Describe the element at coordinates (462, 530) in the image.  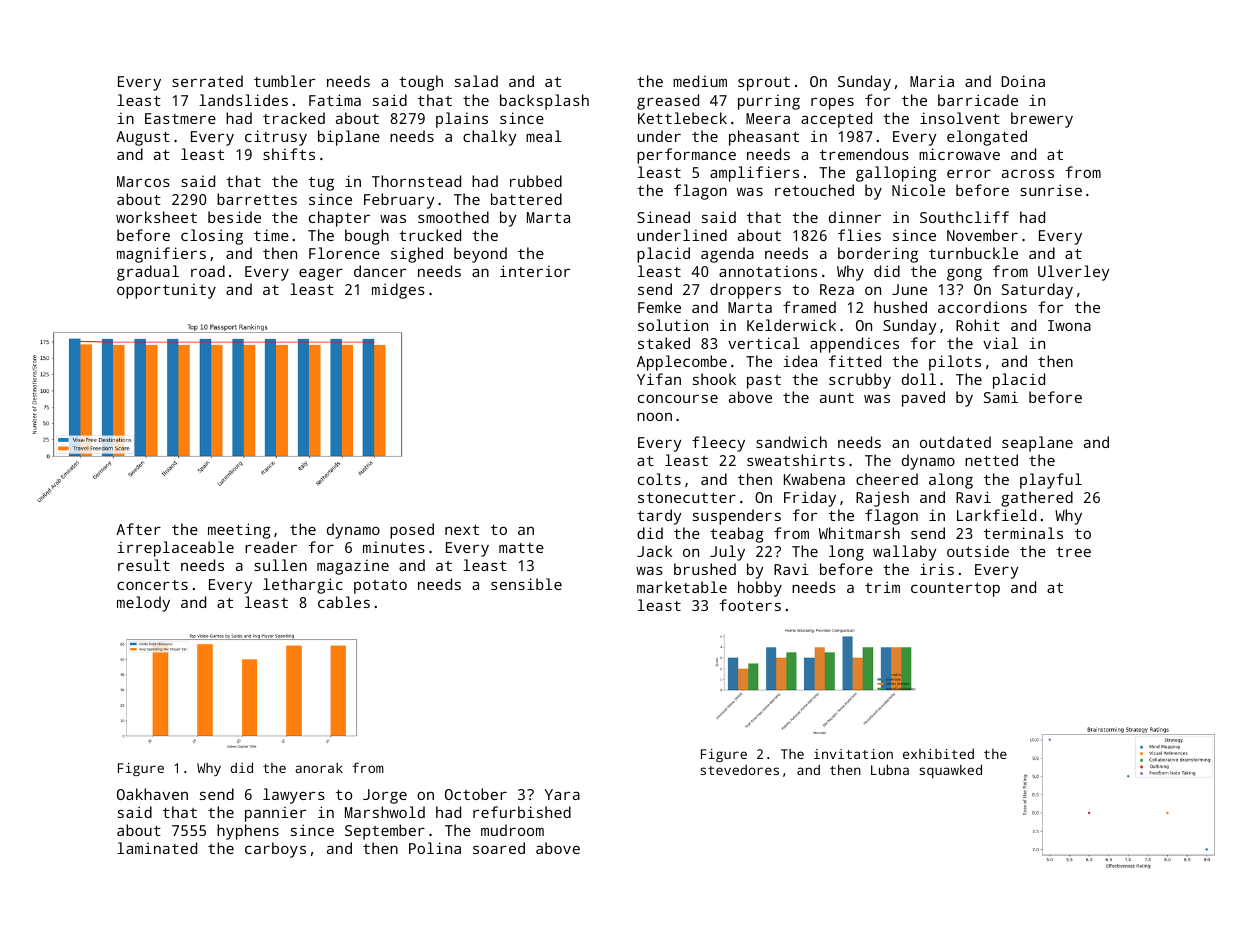
I see `next` at that location.
